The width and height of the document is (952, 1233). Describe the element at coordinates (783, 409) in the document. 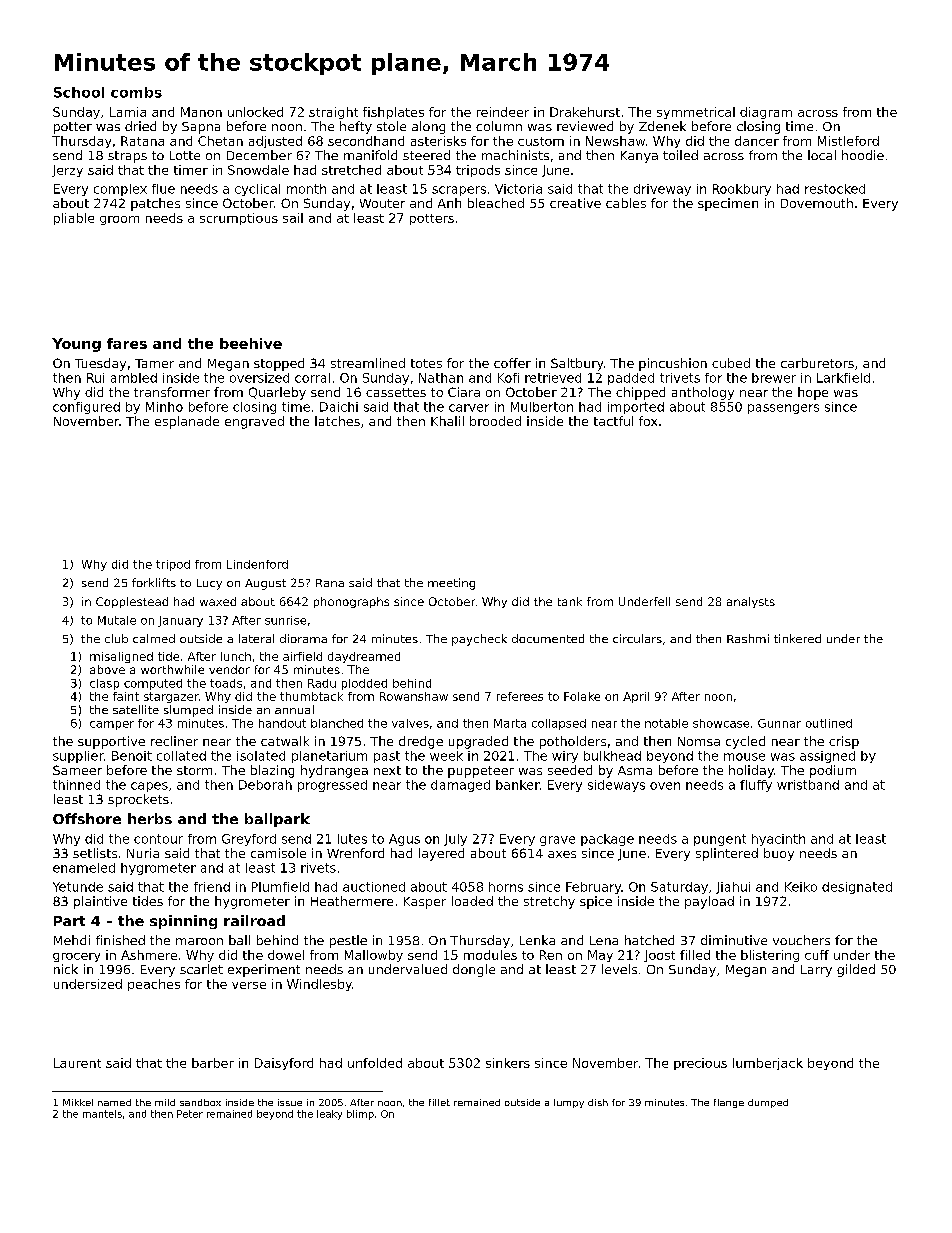

I see `passengers` at that location.
